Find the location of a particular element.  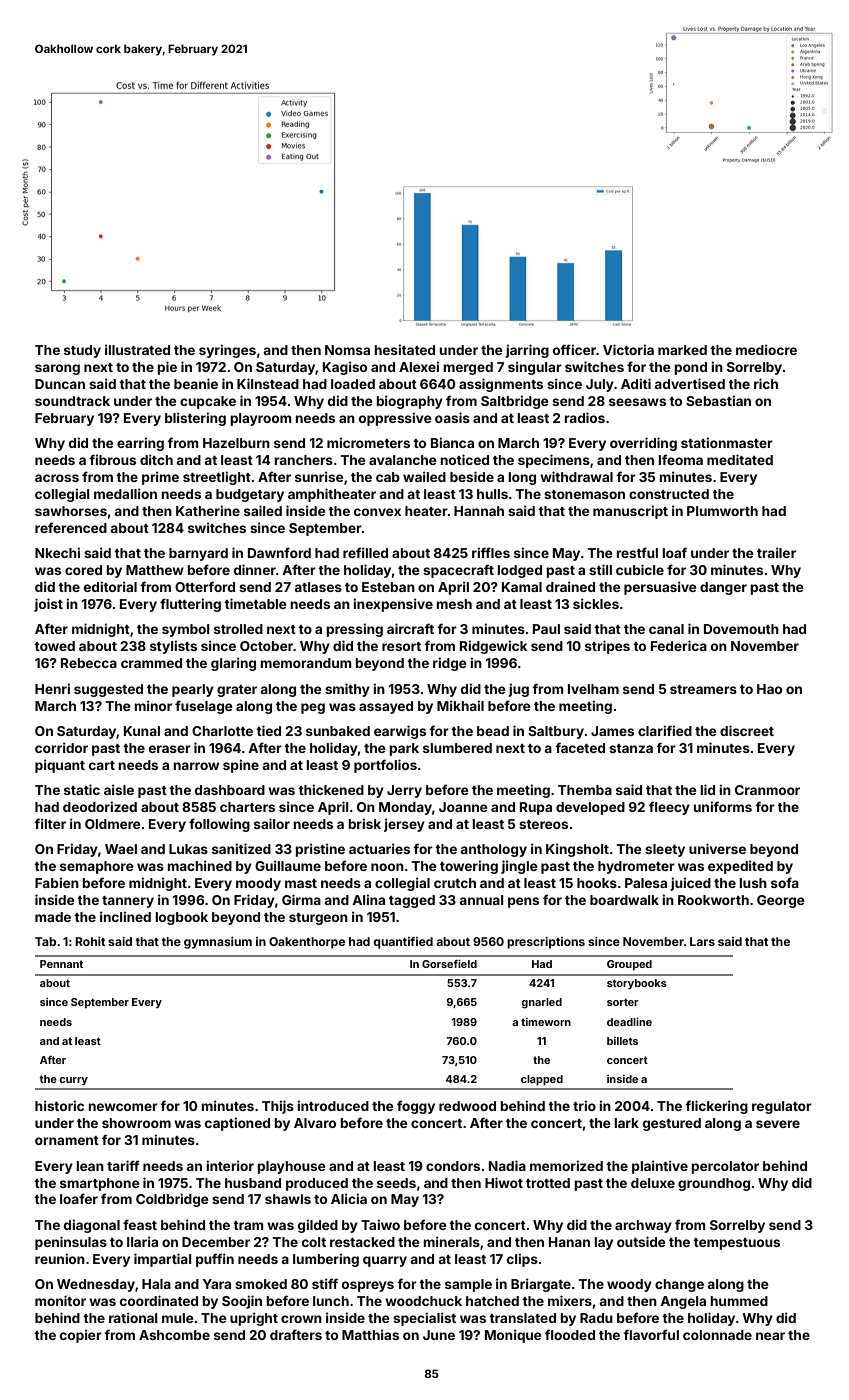

marked is located at coordinates (682, 350).
